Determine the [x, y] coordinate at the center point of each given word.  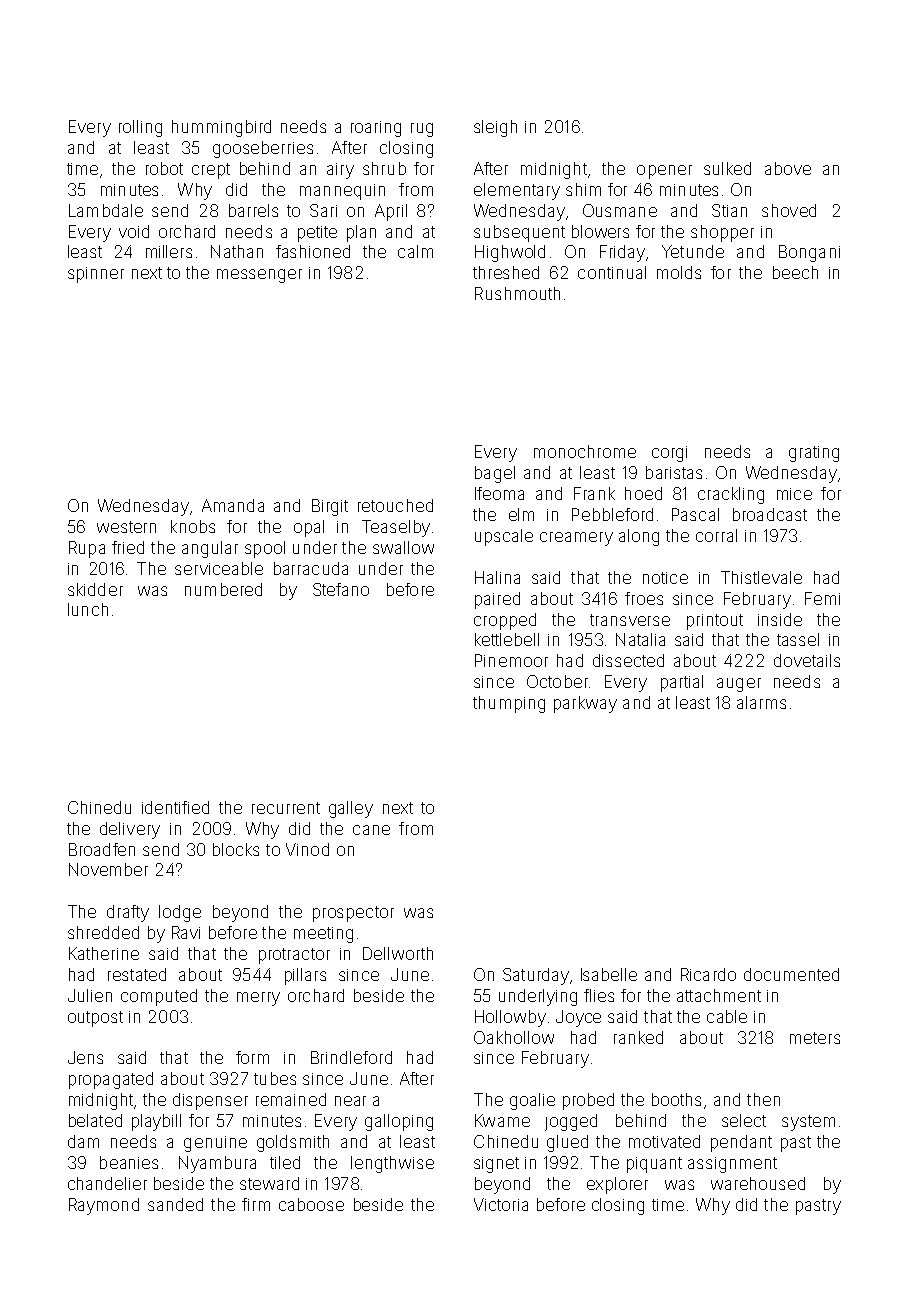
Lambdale [106, 210]
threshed [506, 272]
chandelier [107, 1183]
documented [791, 974]
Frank [594, 493]
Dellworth [398, 953]
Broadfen [102, 849]
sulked [727, 168]
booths [676, 1099]
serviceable [219, 568]
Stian [729, 210]
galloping [399, 1122]
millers [169, 251]
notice [665, 578]
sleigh [495, 128]
